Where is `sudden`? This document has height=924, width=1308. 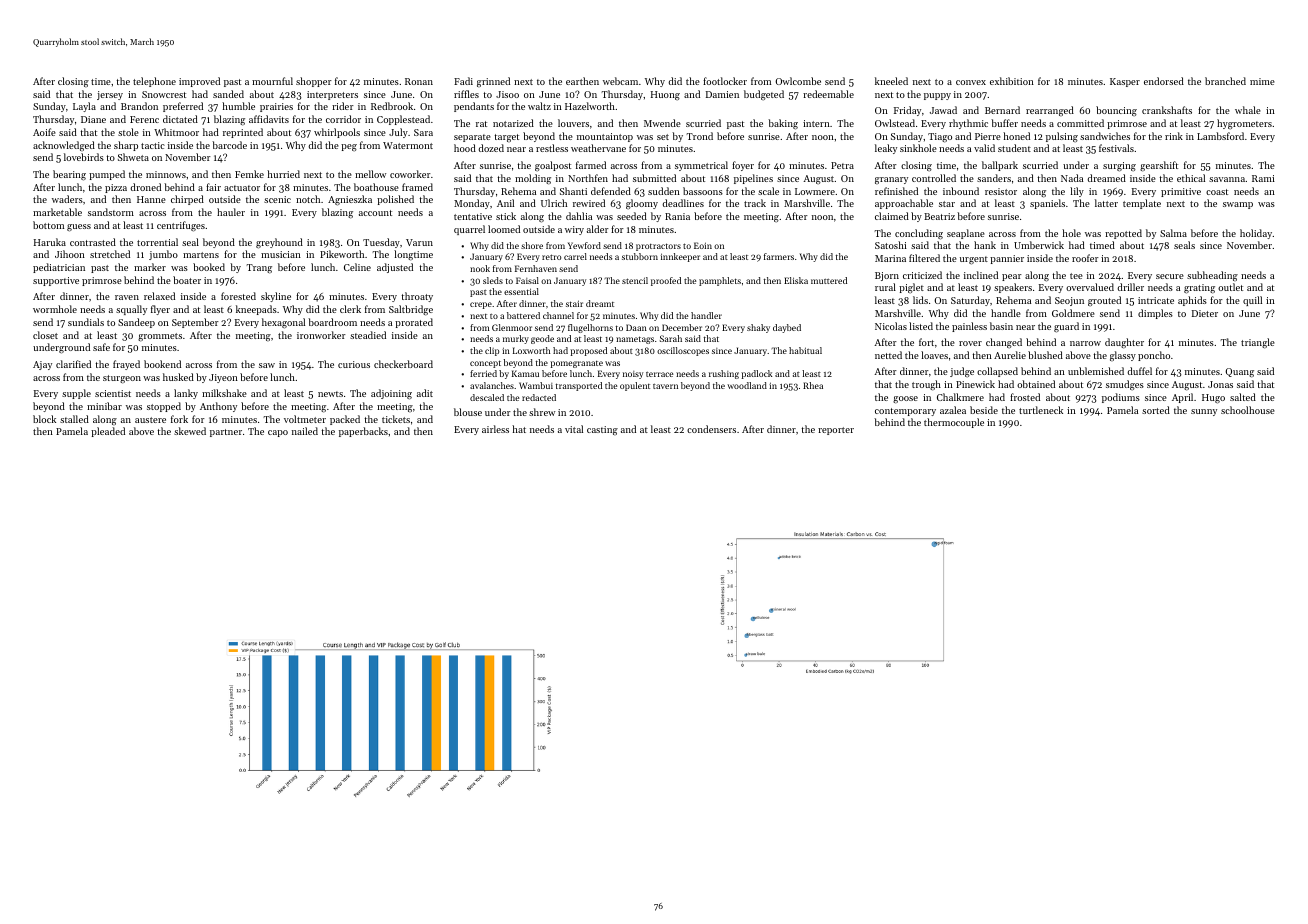 sudden is located at coordinates (664, 191).
